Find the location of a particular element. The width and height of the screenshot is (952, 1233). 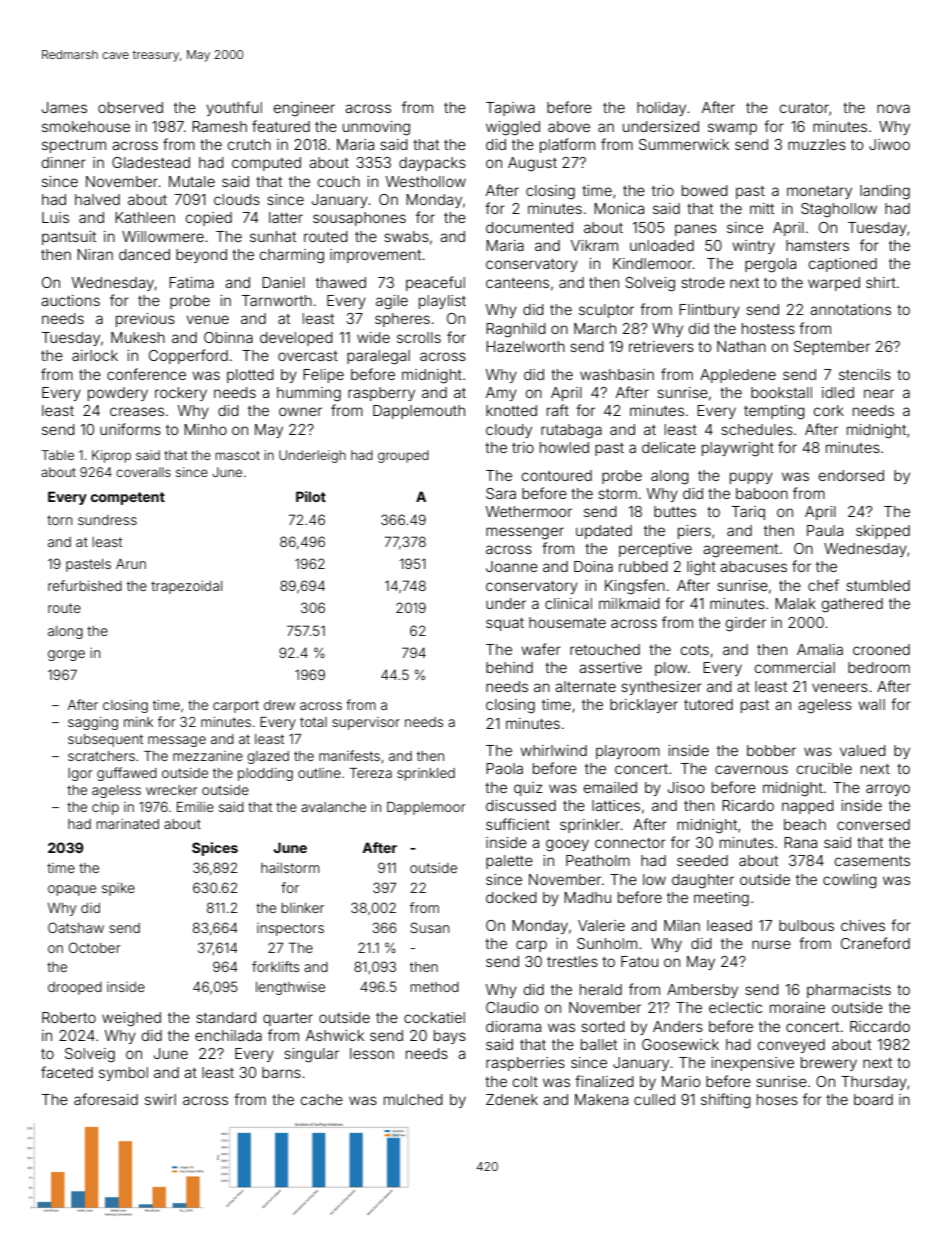

bays is located at coordinates (450, 1037).
